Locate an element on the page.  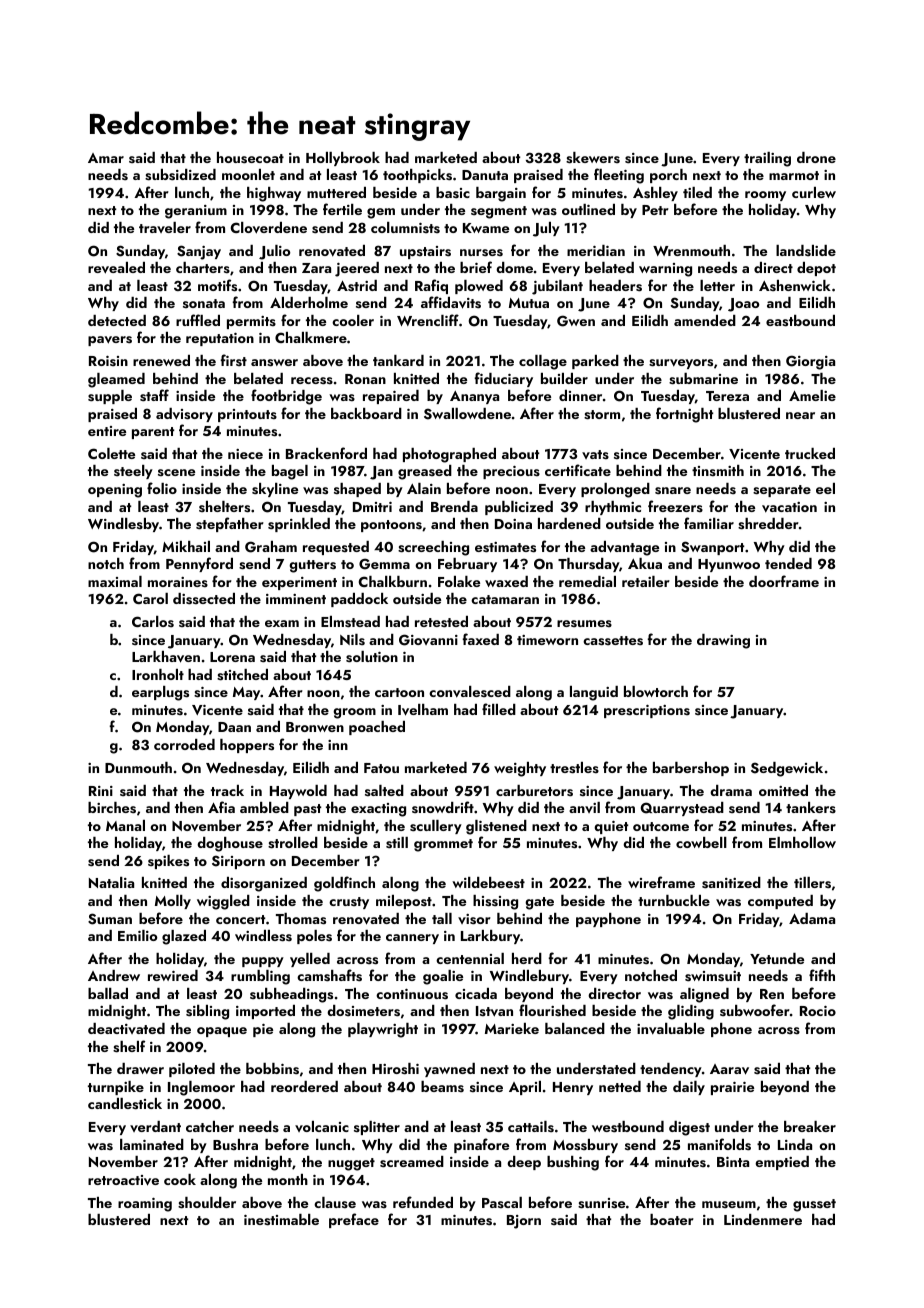
trailing is located at coordinates (767, 159).
